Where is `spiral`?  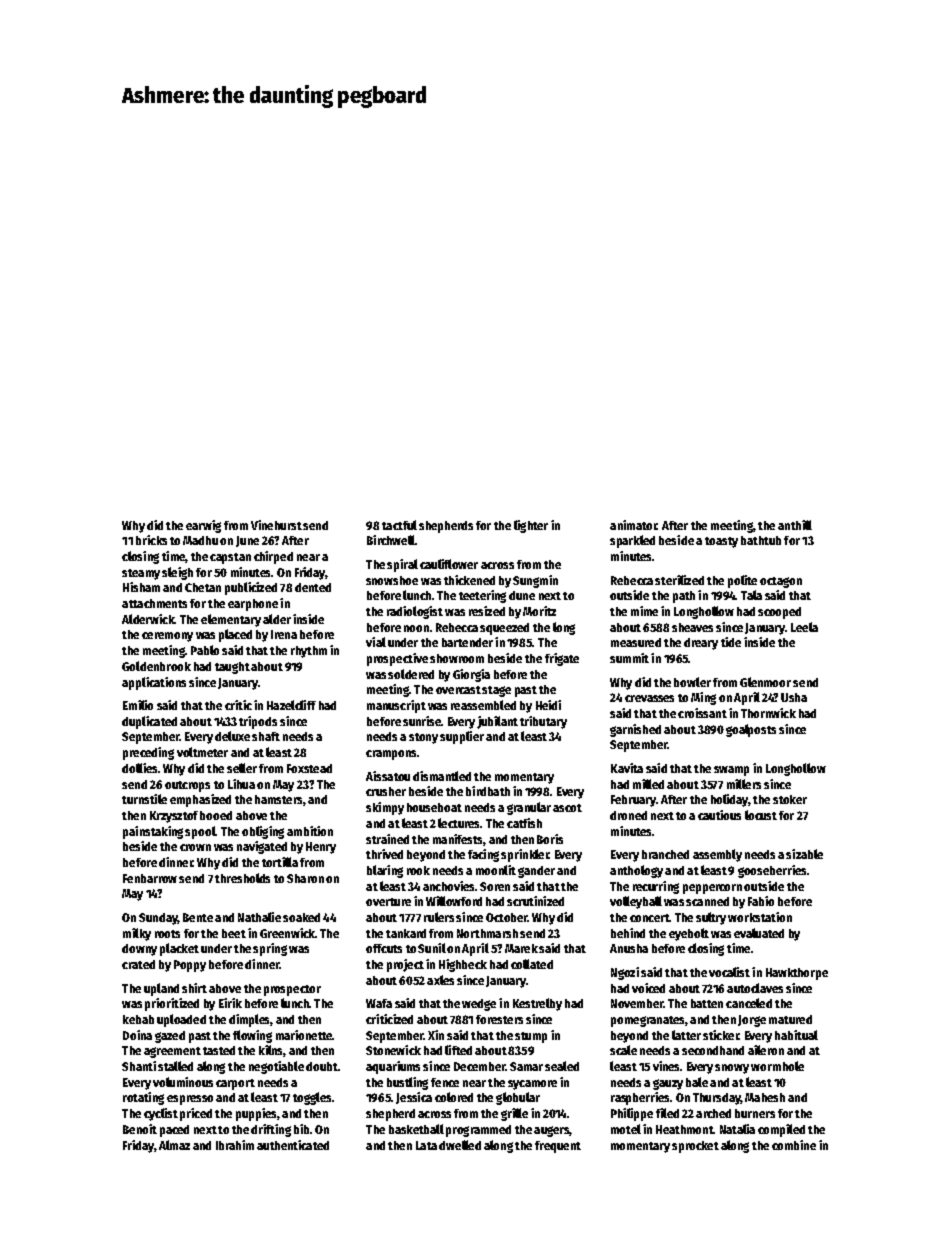 spiral is located at coordinates (402, 565).
